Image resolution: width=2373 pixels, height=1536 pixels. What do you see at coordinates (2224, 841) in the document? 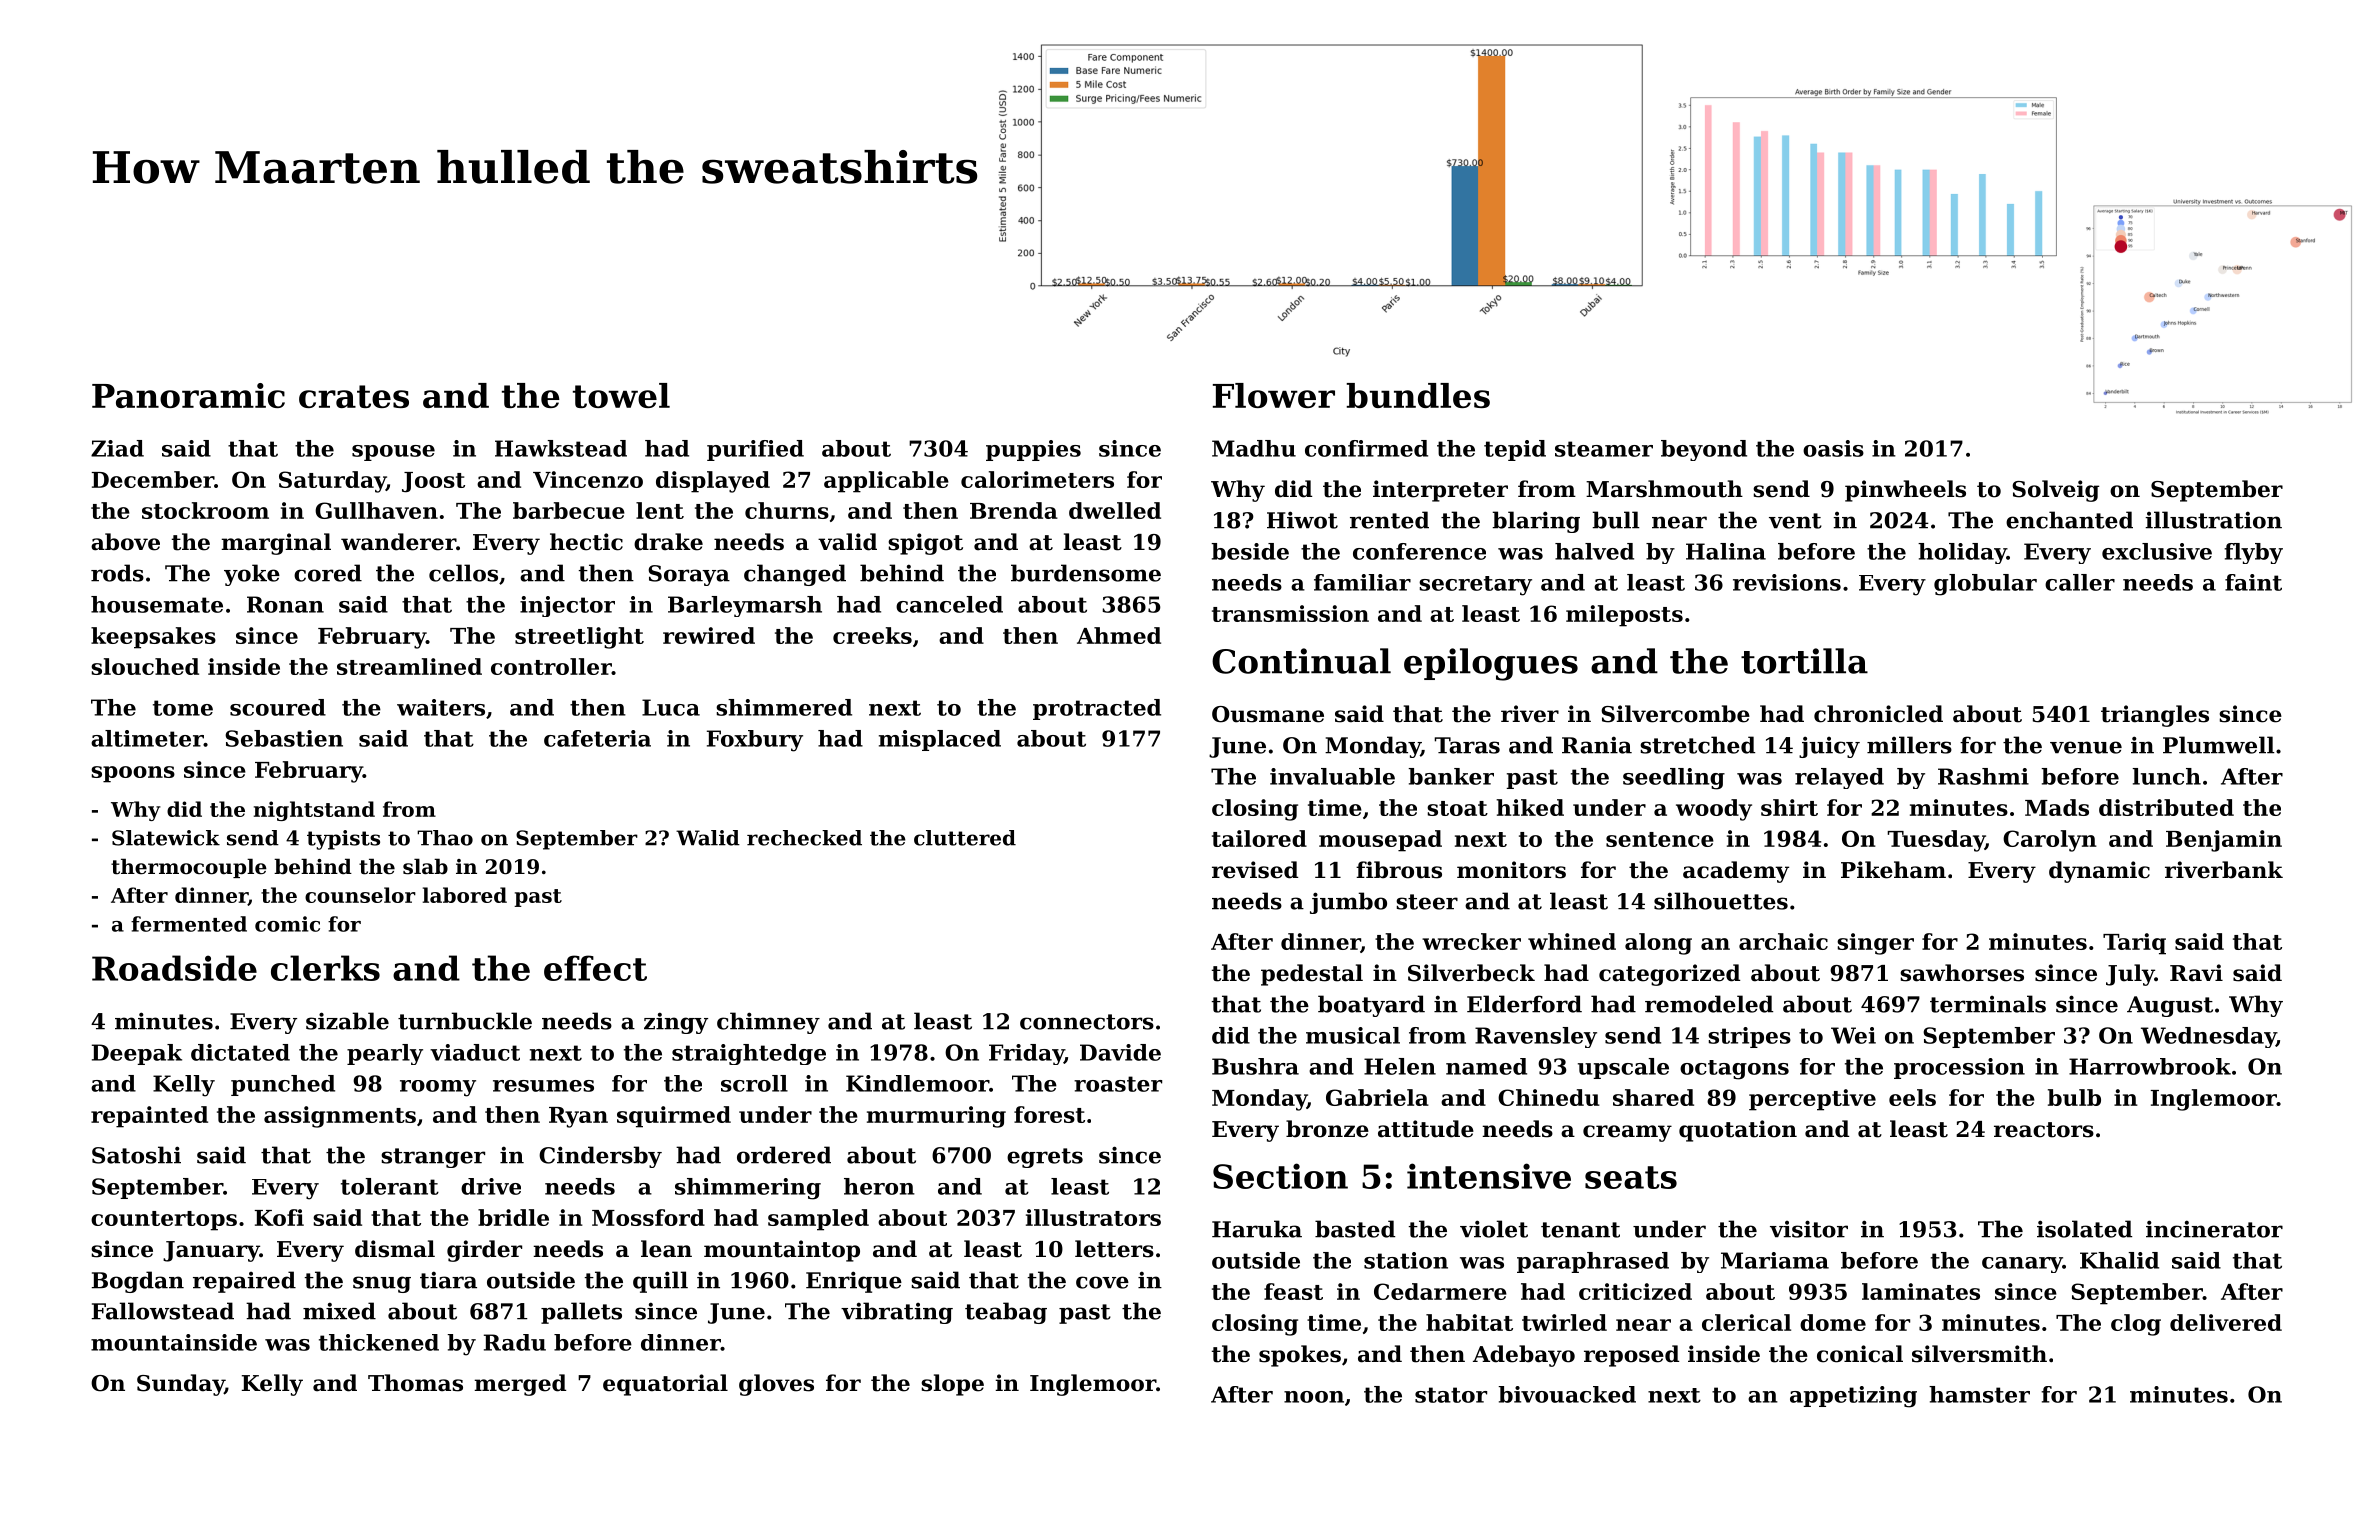
I see `Benjamin` at bounding box center [2224, 841].
